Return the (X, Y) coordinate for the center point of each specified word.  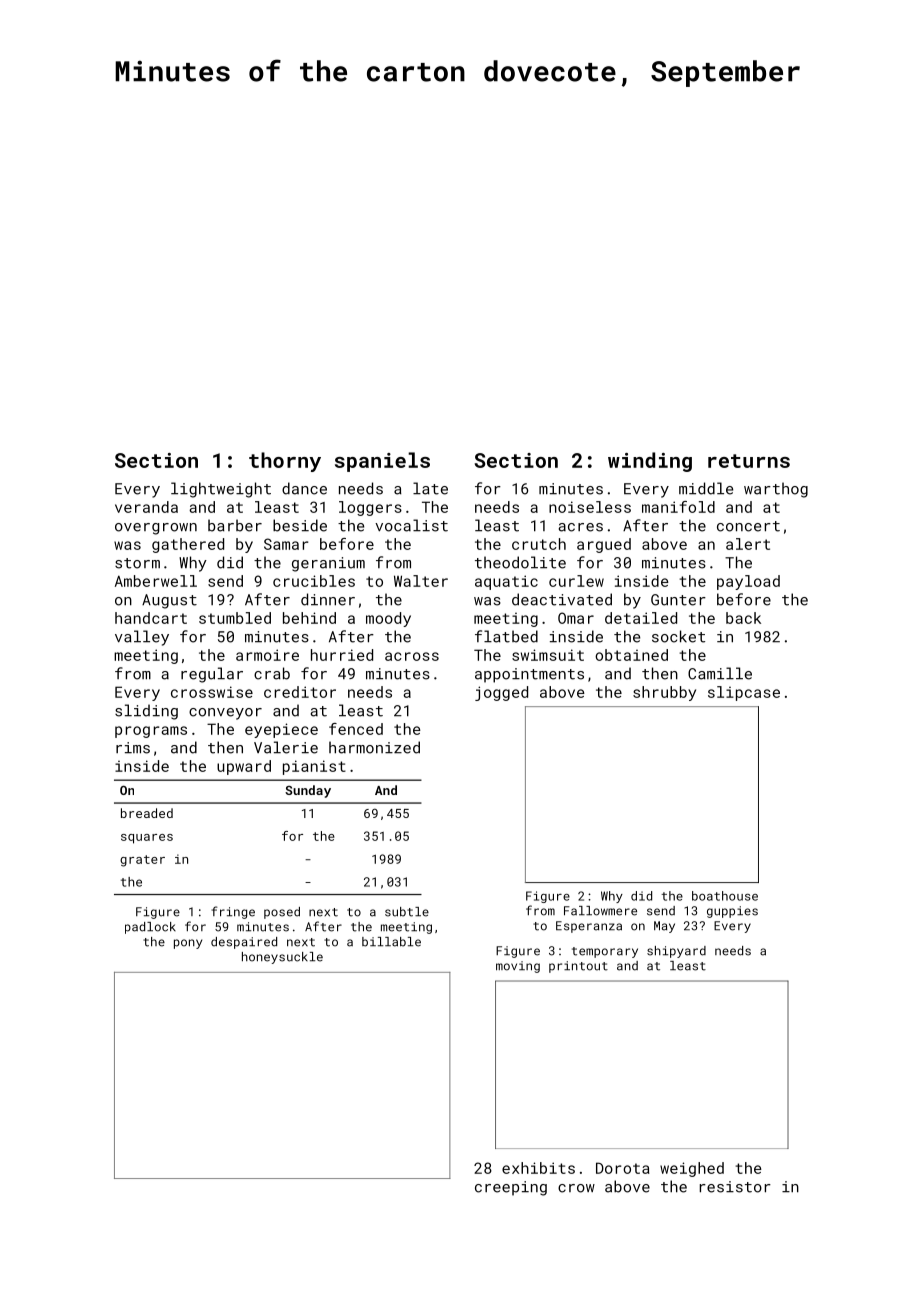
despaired (244, 943)
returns (749, 461)
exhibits (538, 1168)
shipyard (676, 952)
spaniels (382, 462)
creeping (511, 1188)
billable (391, 942)
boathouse (725, 896)
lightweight (221, 490)
